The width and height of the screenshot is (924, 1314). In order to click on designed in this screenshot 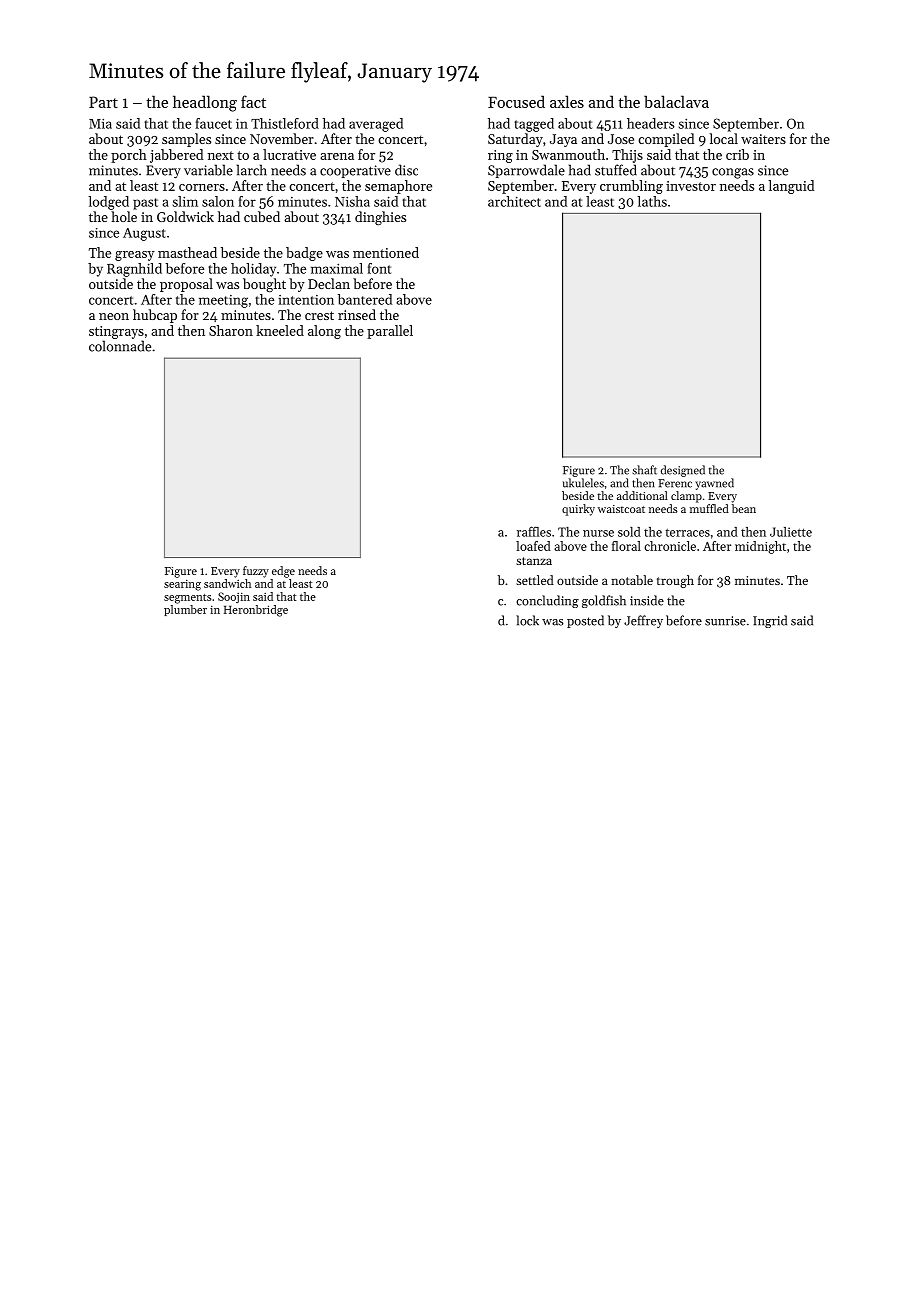, I will do `click(683, 471)`.
